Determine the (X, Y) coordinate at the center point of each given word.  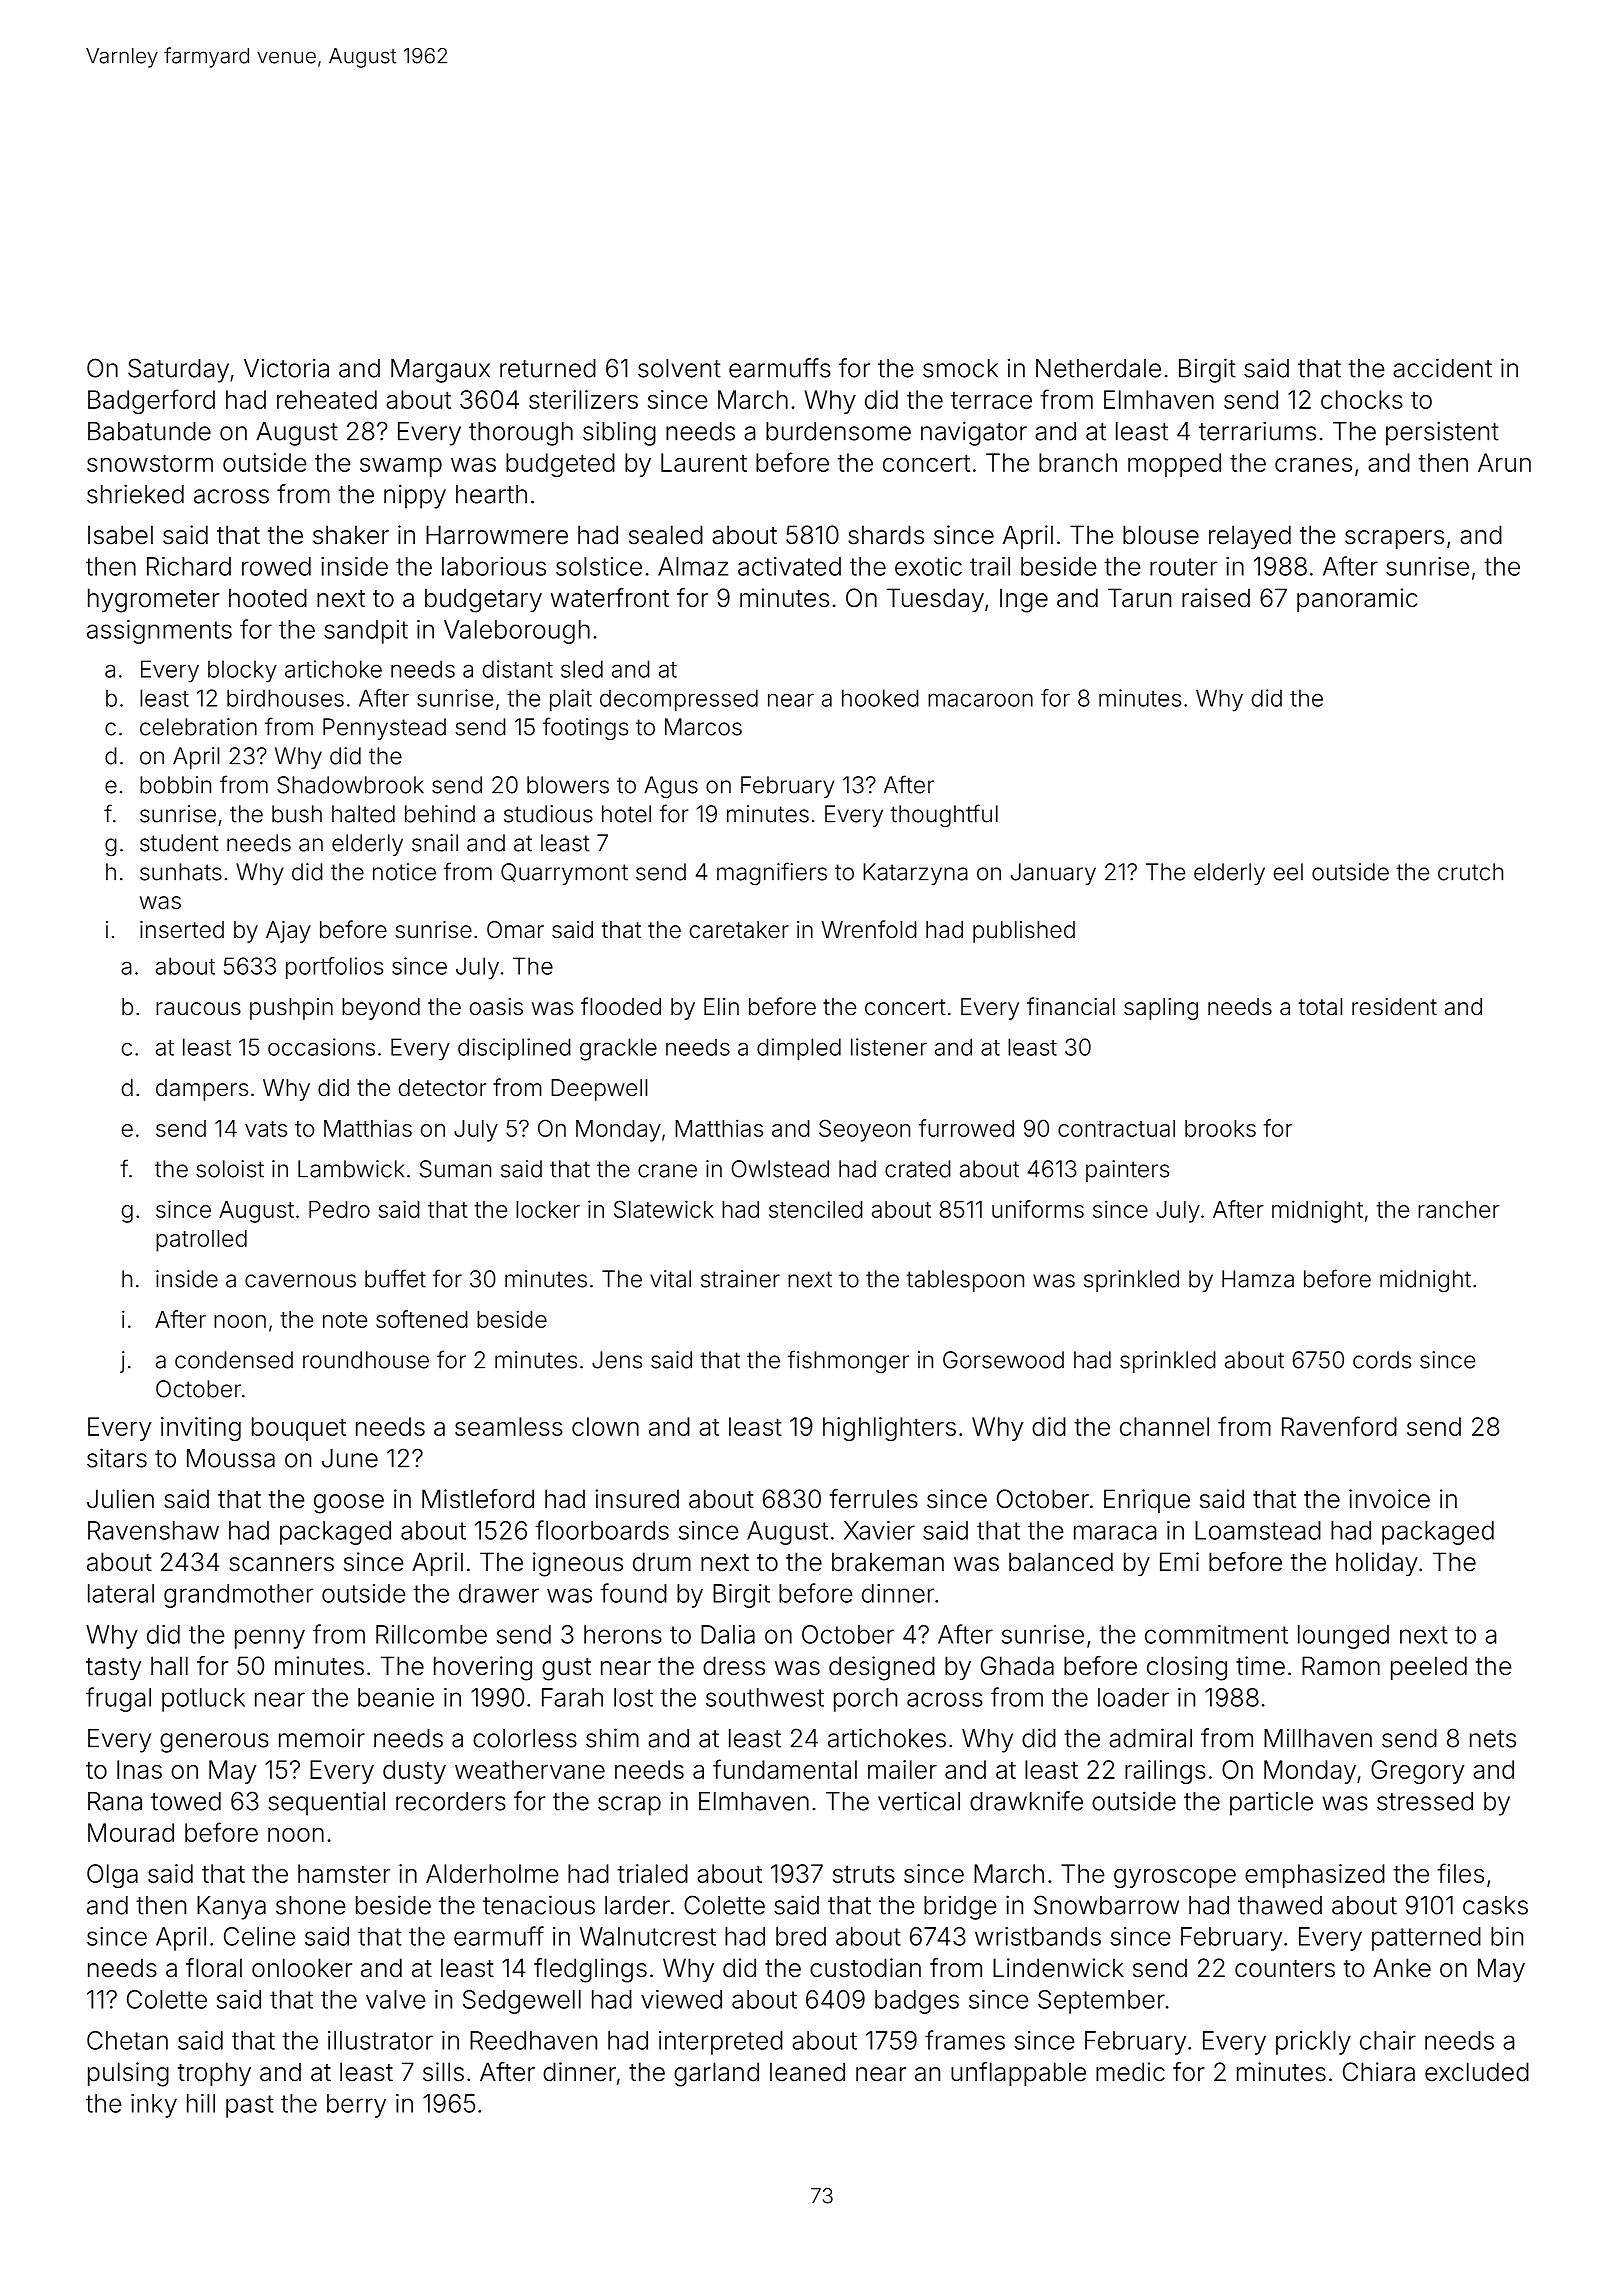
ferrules (874, 1499)
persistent (1442, 433)
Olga (112, 1876)
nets (1493, 1739)
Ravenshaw (153, 1530)
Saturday (178, 370)
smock (960, 368)
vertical (919, 1801)
